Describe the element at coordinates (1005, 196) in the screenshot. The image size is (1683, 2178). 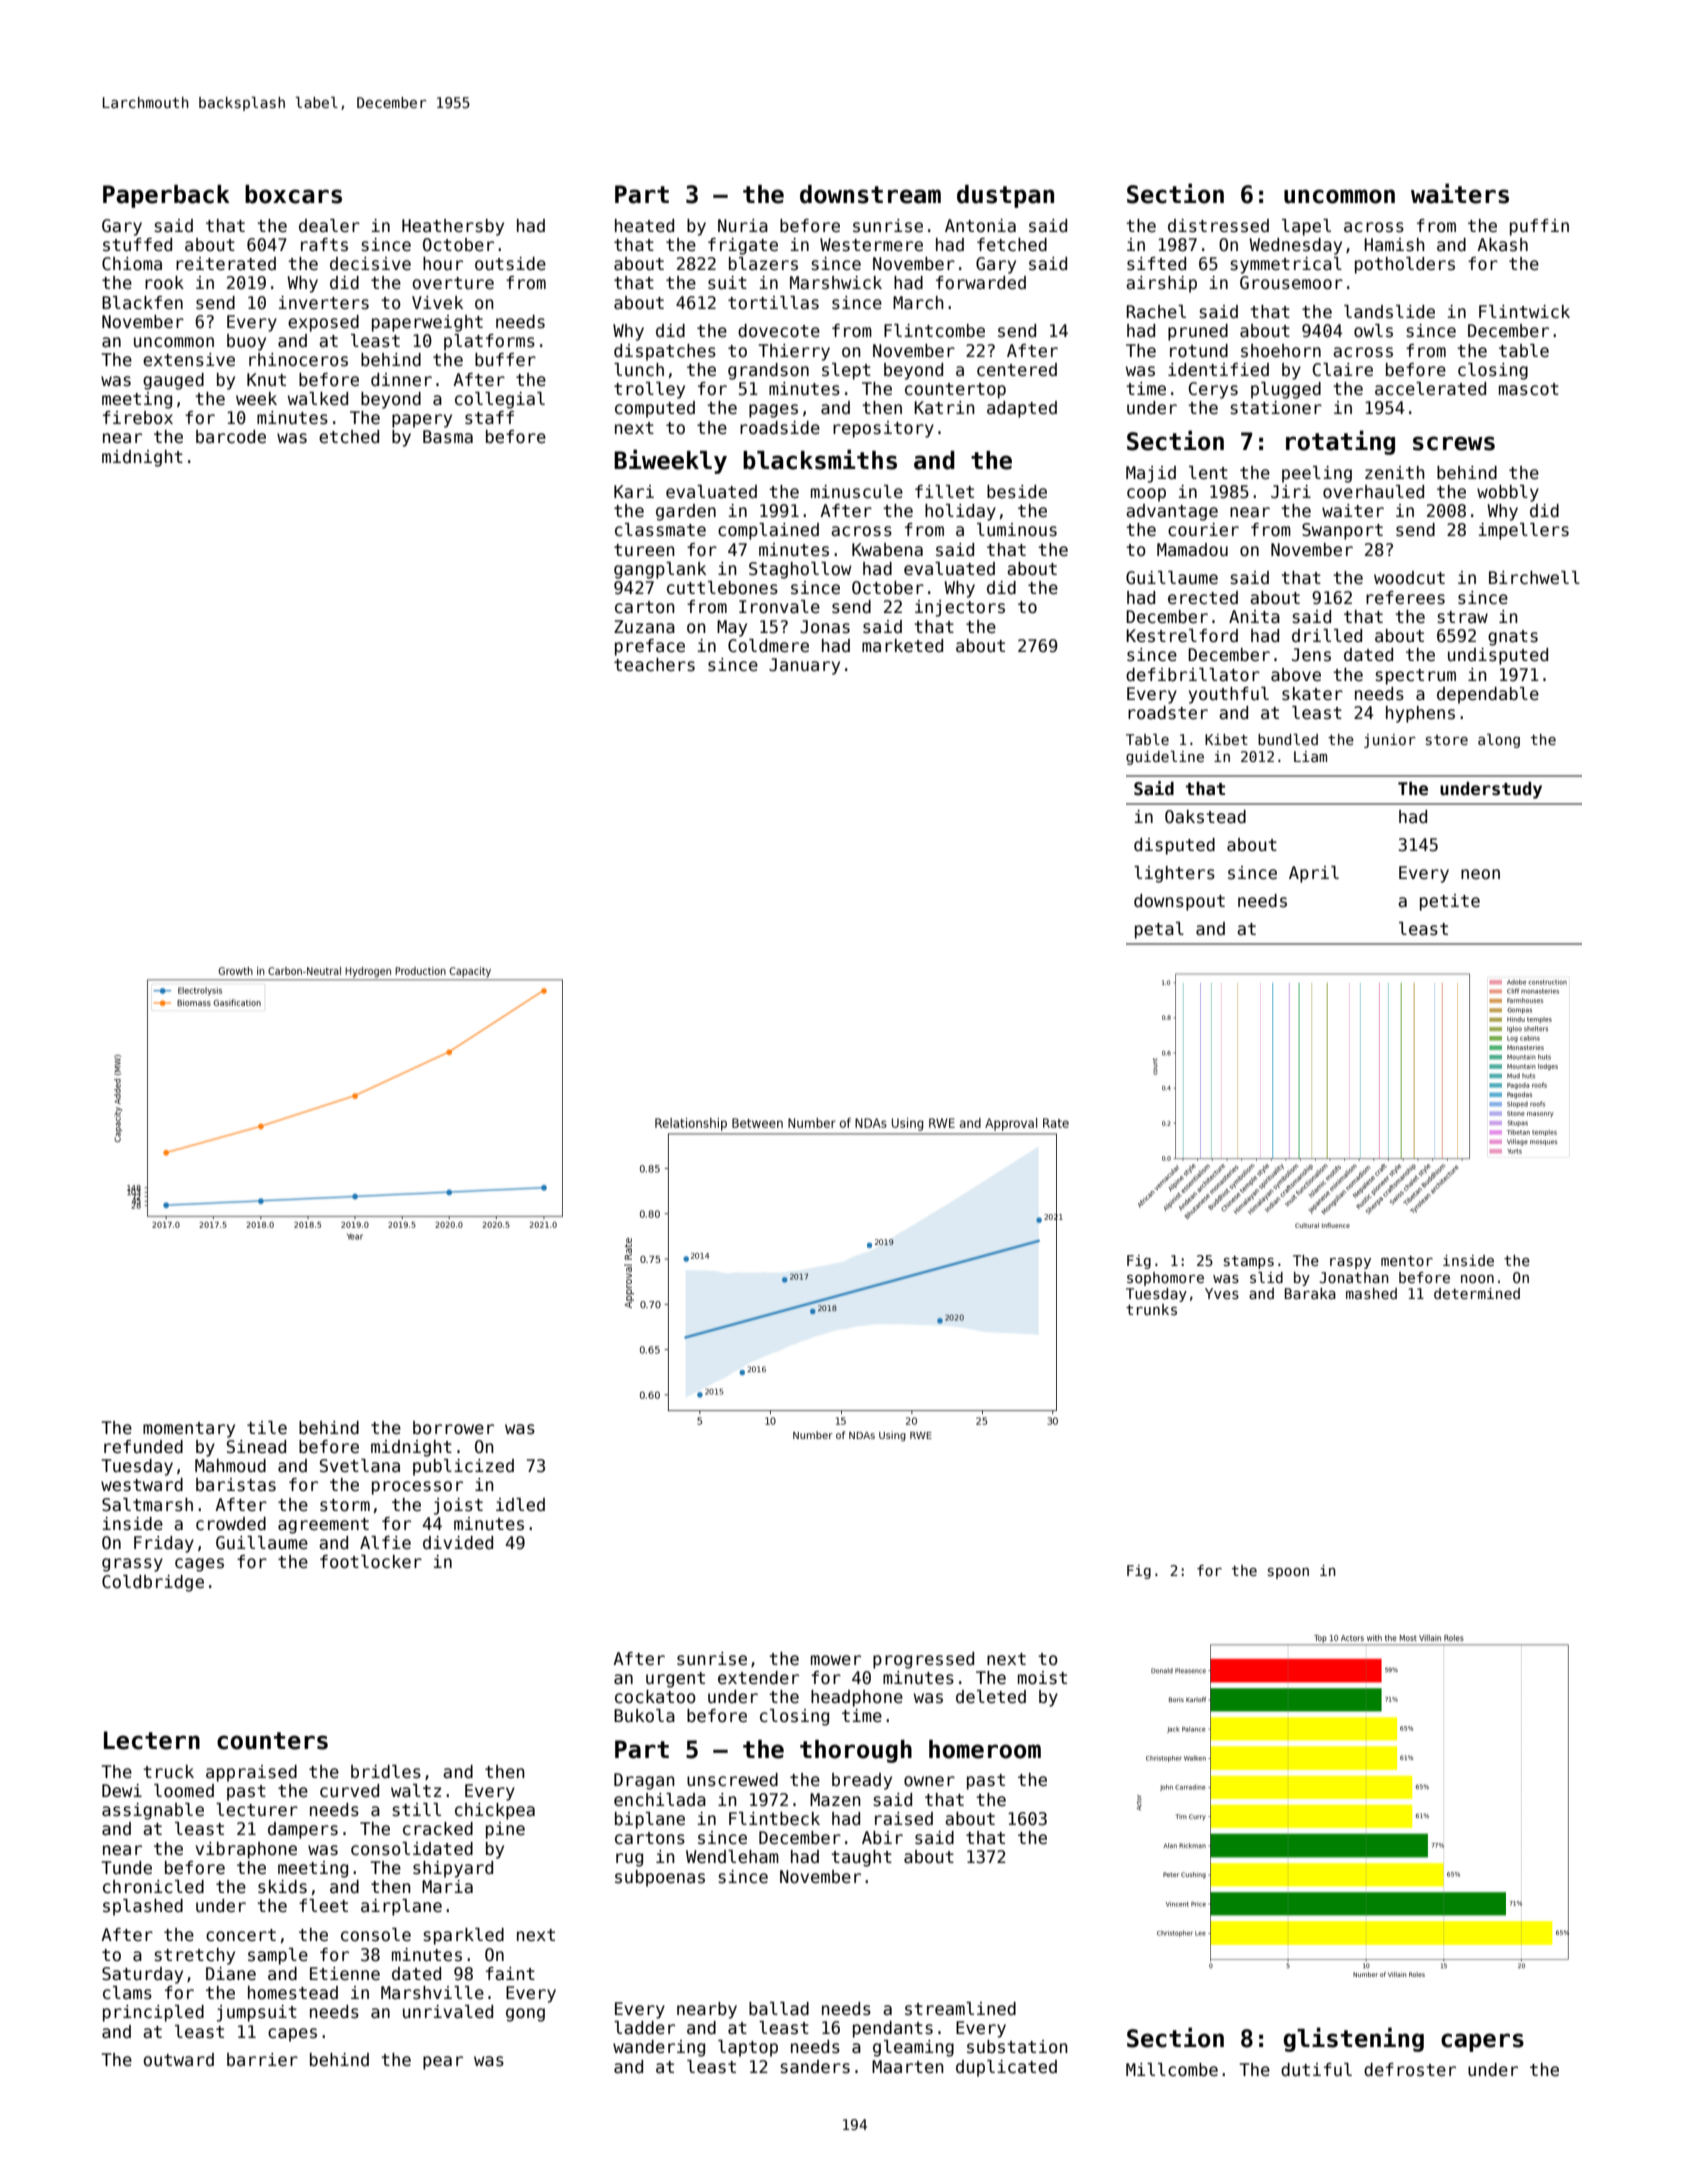
I see `dustpan` at that location.
